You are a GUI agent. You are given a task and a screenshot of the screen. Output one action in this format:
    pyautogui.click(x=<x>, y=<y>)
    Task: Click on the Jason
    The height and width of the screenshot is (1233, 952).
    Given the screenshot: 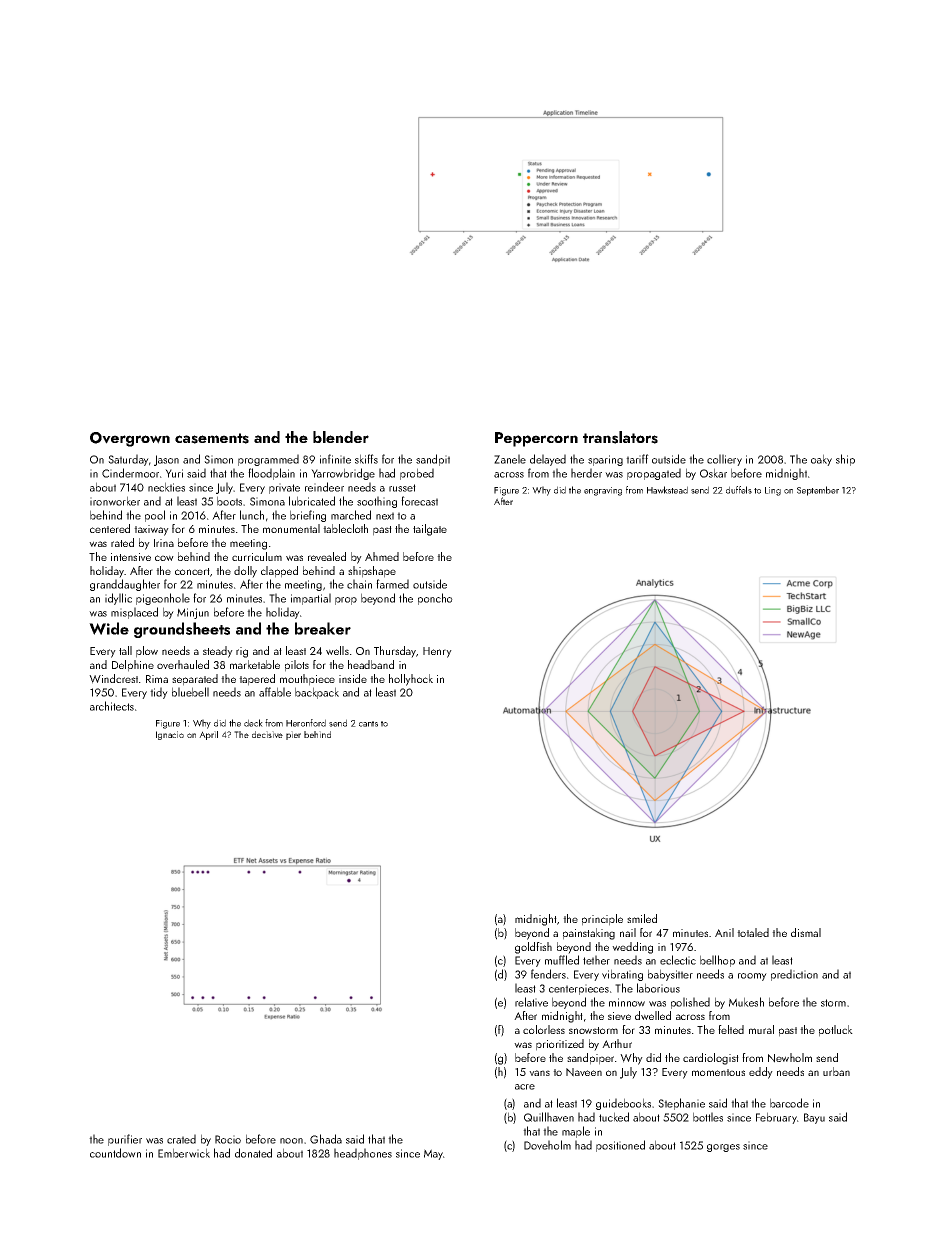 What is the action you would take?
    pyautogui.click(x=166, y=460)
